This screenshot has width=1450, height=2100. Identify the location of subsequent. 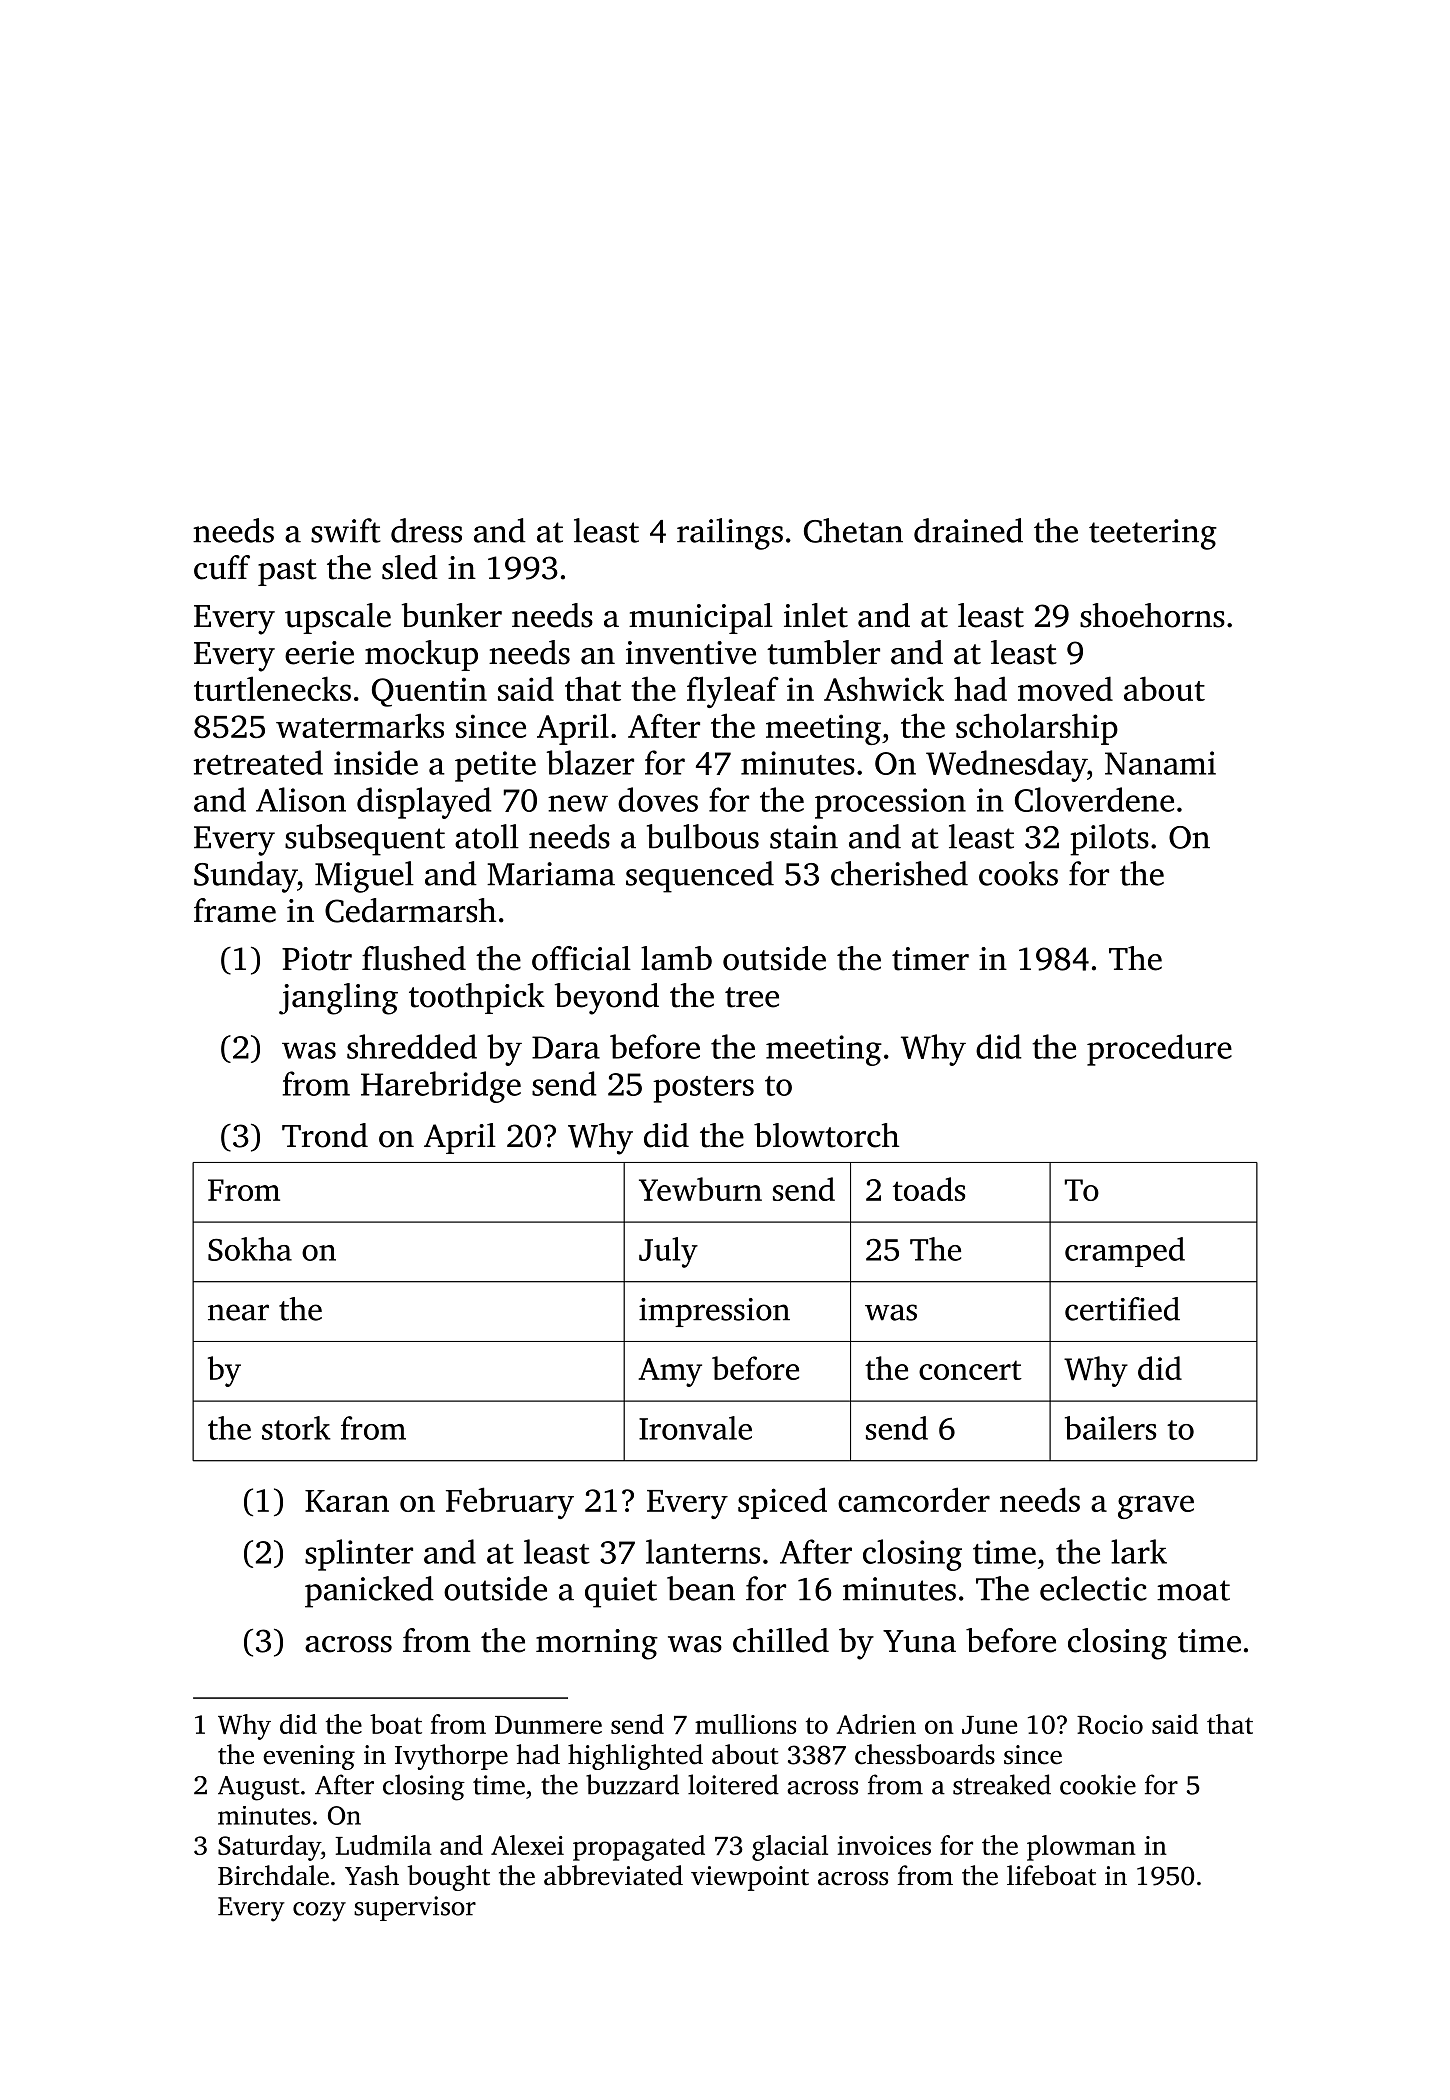
(365, 840).
